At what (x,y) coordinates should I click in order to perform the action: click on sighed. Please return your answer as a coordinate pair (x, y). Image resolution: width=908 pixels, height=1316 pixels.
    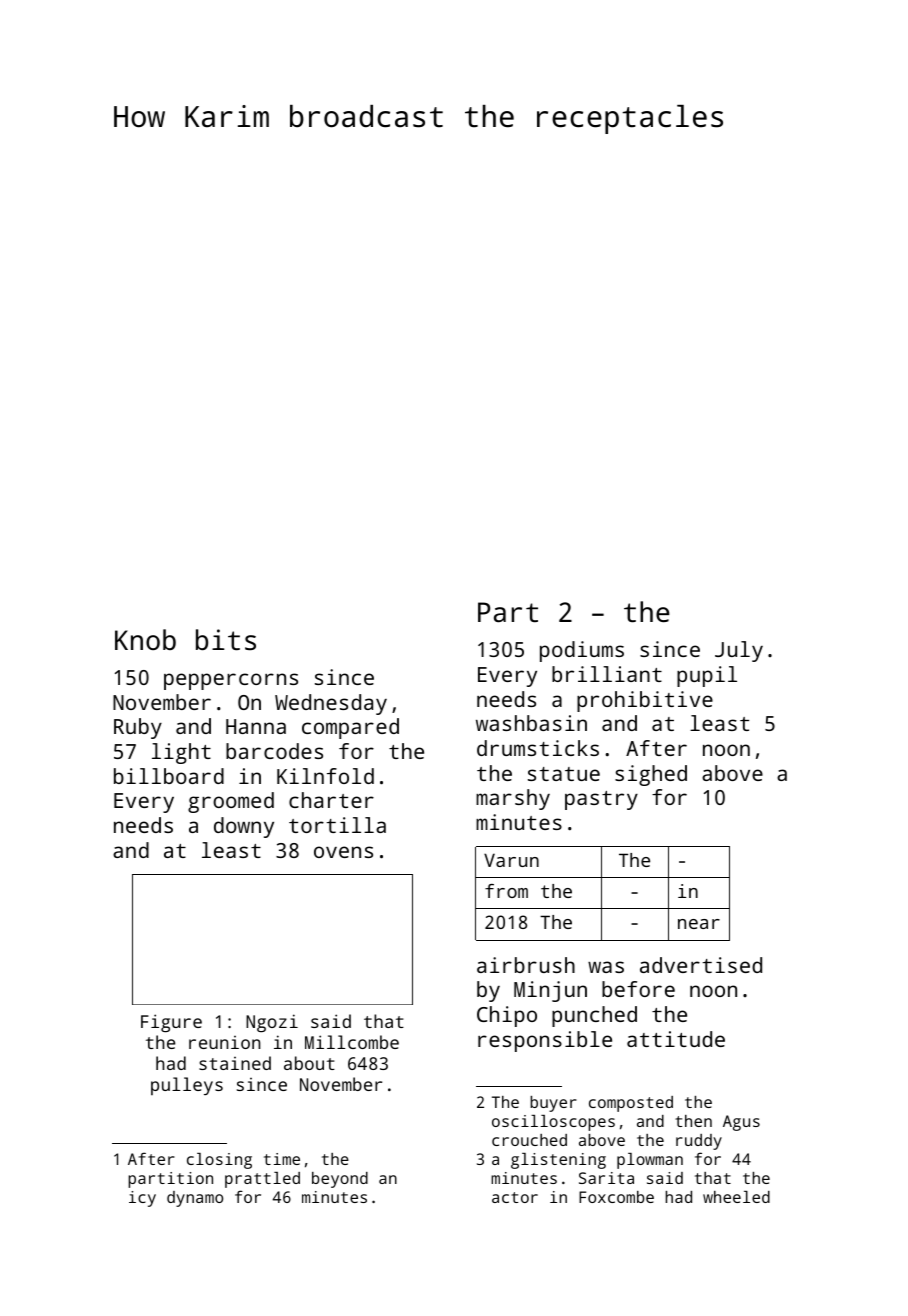
    Looking at the image, I should click on (651, 775).
